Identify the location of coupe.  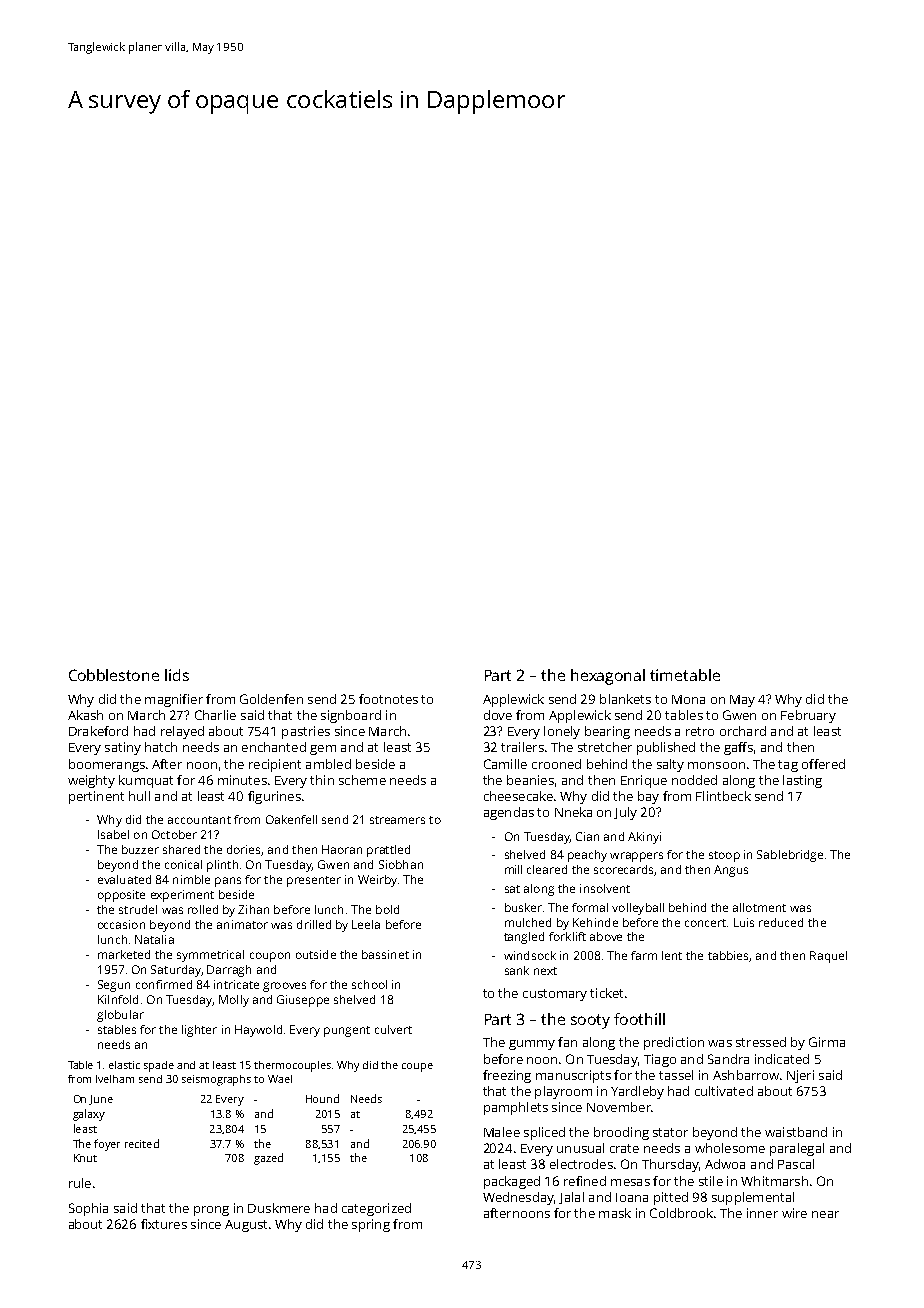
(417, 1067).
